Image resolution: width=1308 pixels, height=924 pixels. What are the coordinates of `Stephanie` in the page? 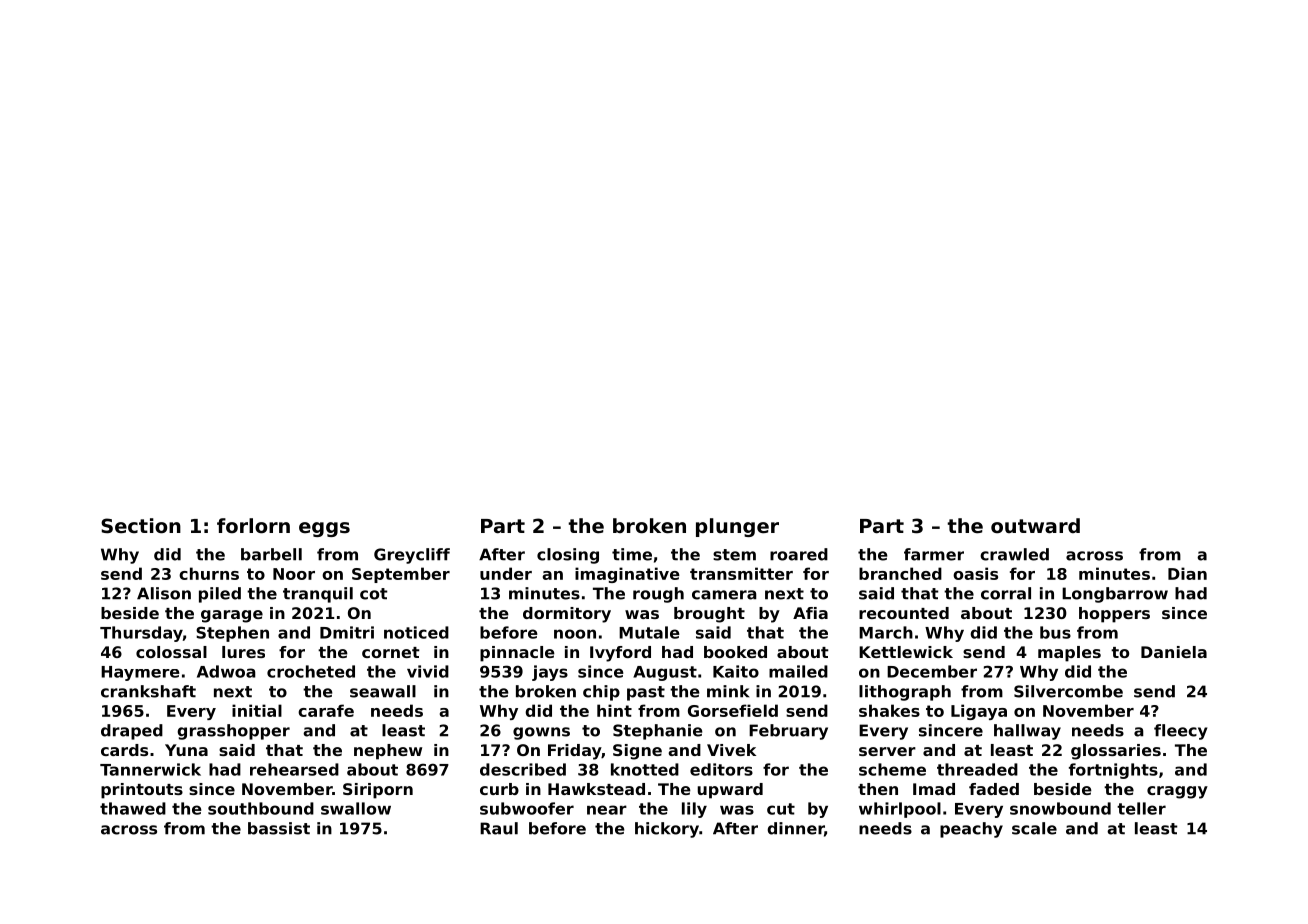 It's located at (658, 732).
